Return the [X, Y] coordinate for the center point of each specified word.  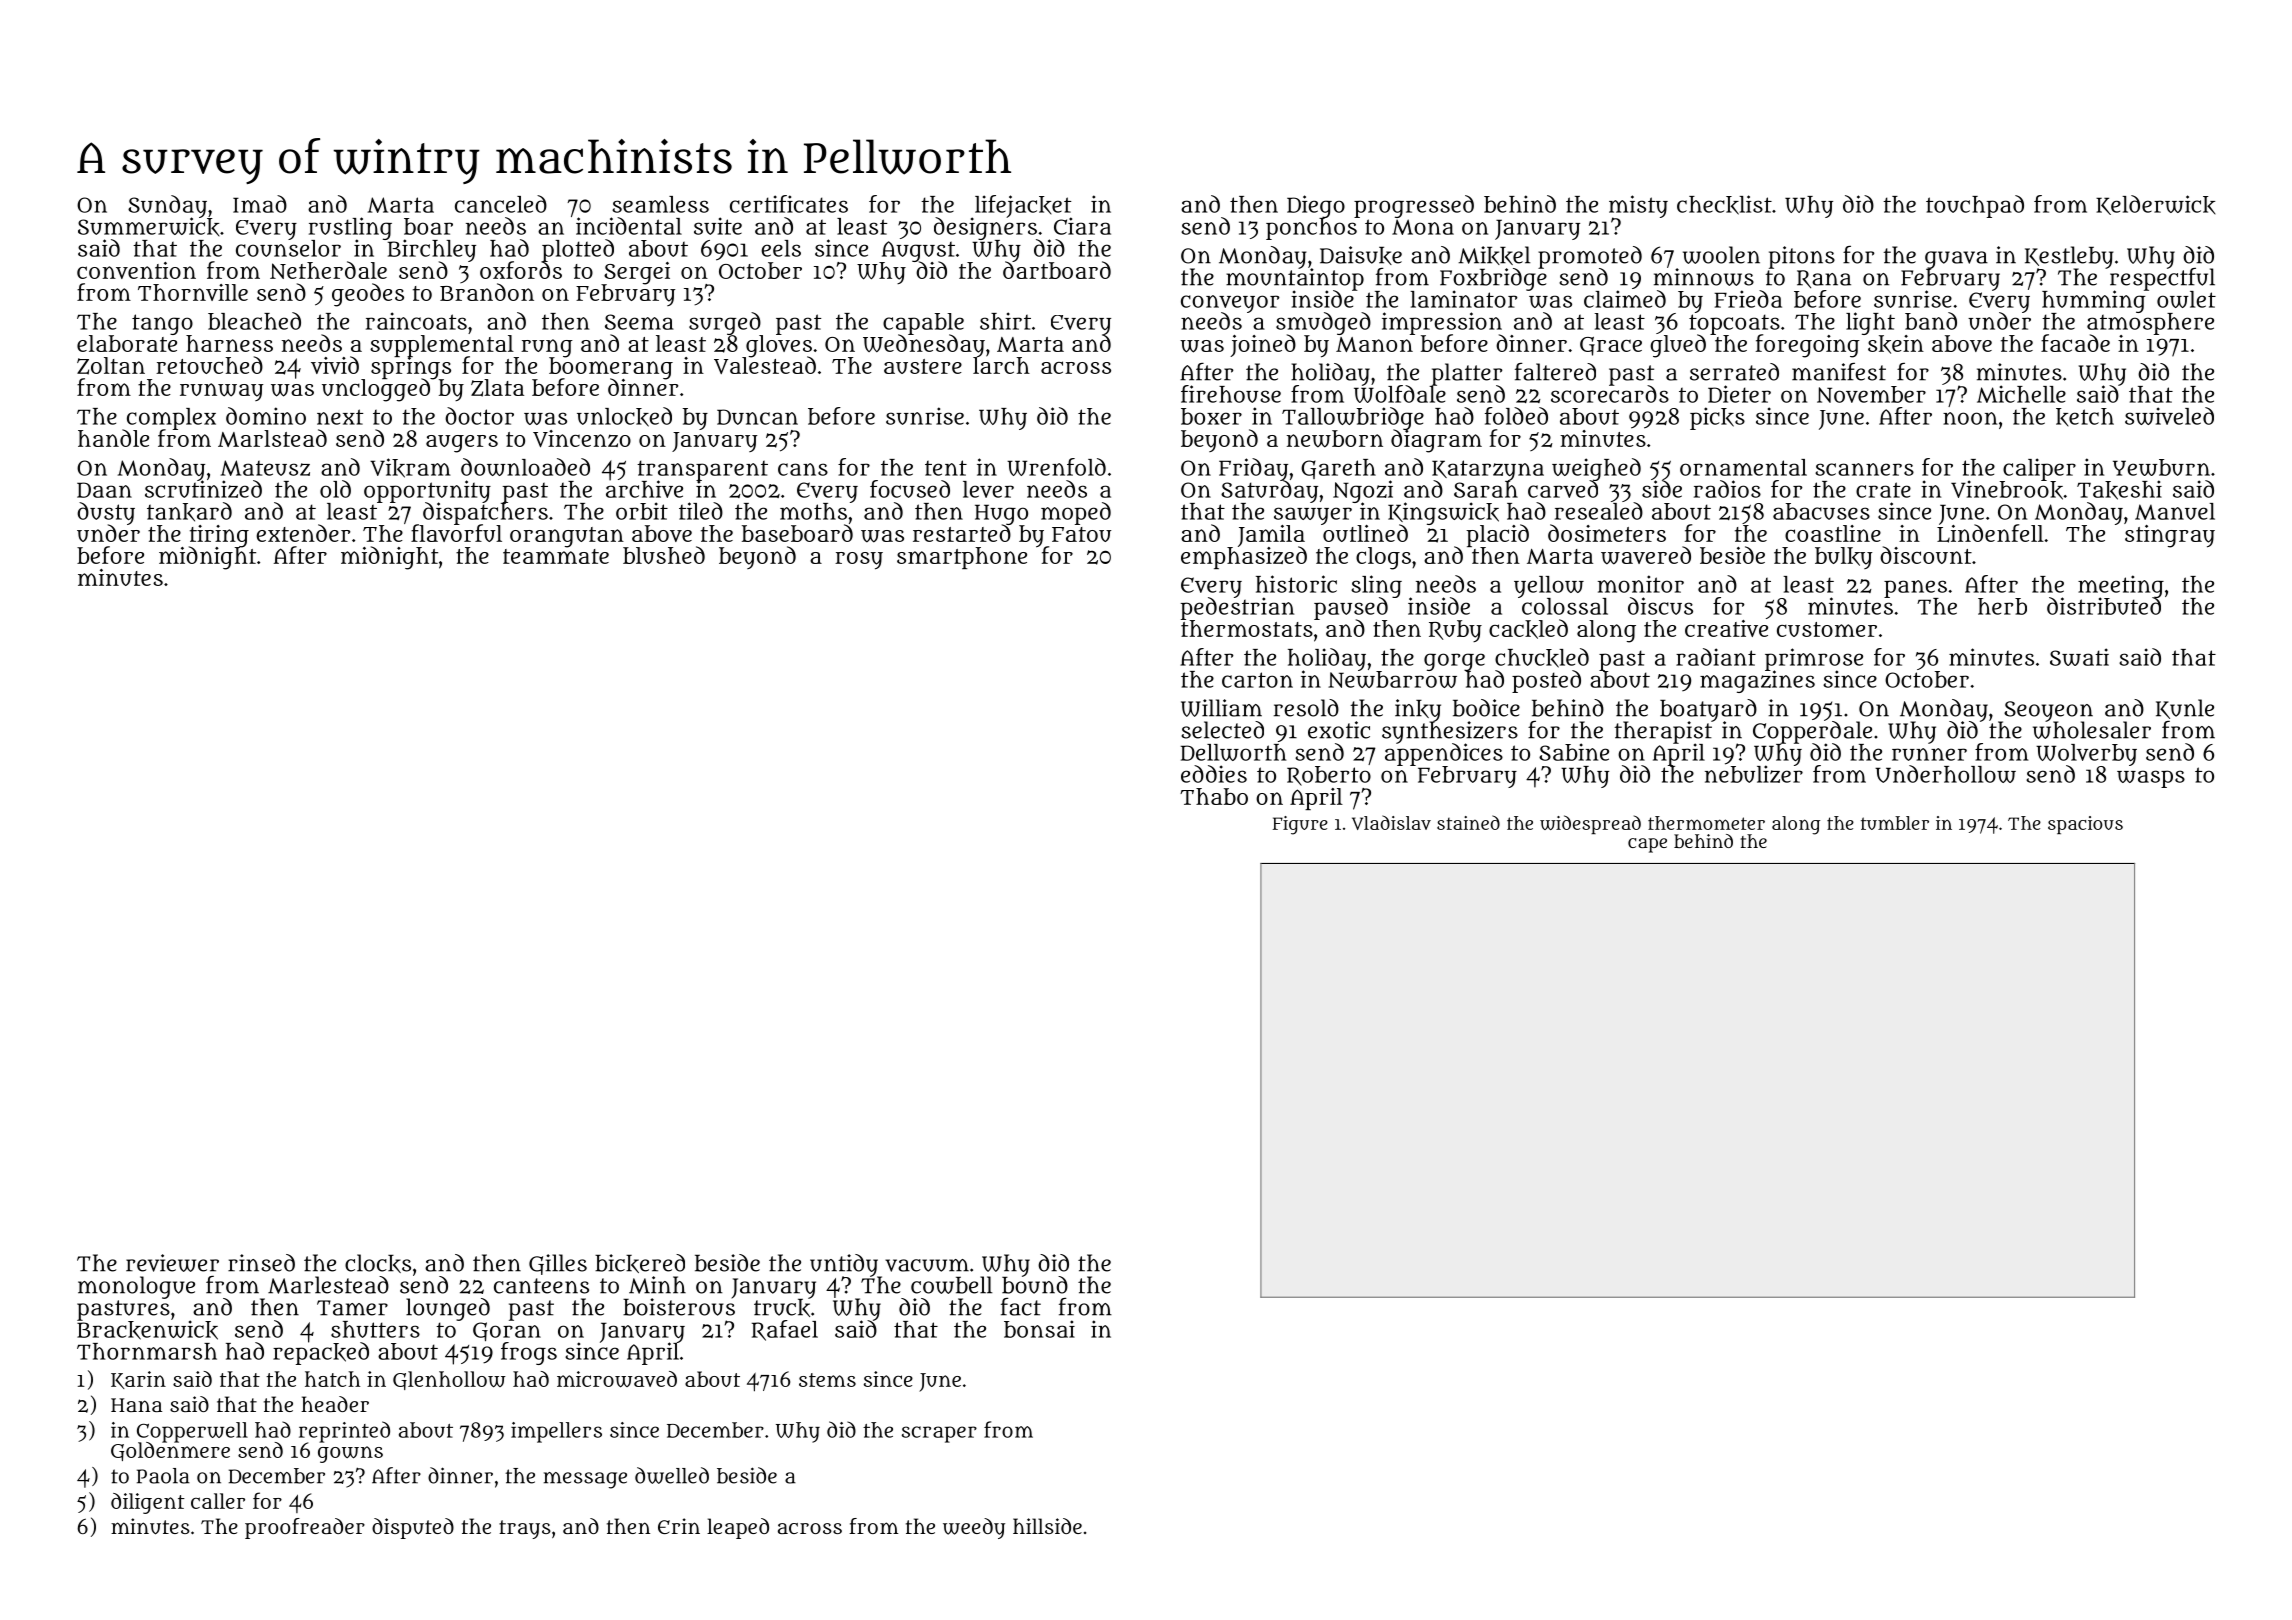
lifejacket [1023, 206]
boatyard [1708, 710]
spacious [2085, 825]
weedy [974, 1528]
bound [1035, 1285]
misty [1638, 206]
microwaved [617, 1379]
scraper [939, 1434]
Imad [260, 204]
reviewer [172, 1263]
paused [1351, 609]
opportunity [427, 491]
